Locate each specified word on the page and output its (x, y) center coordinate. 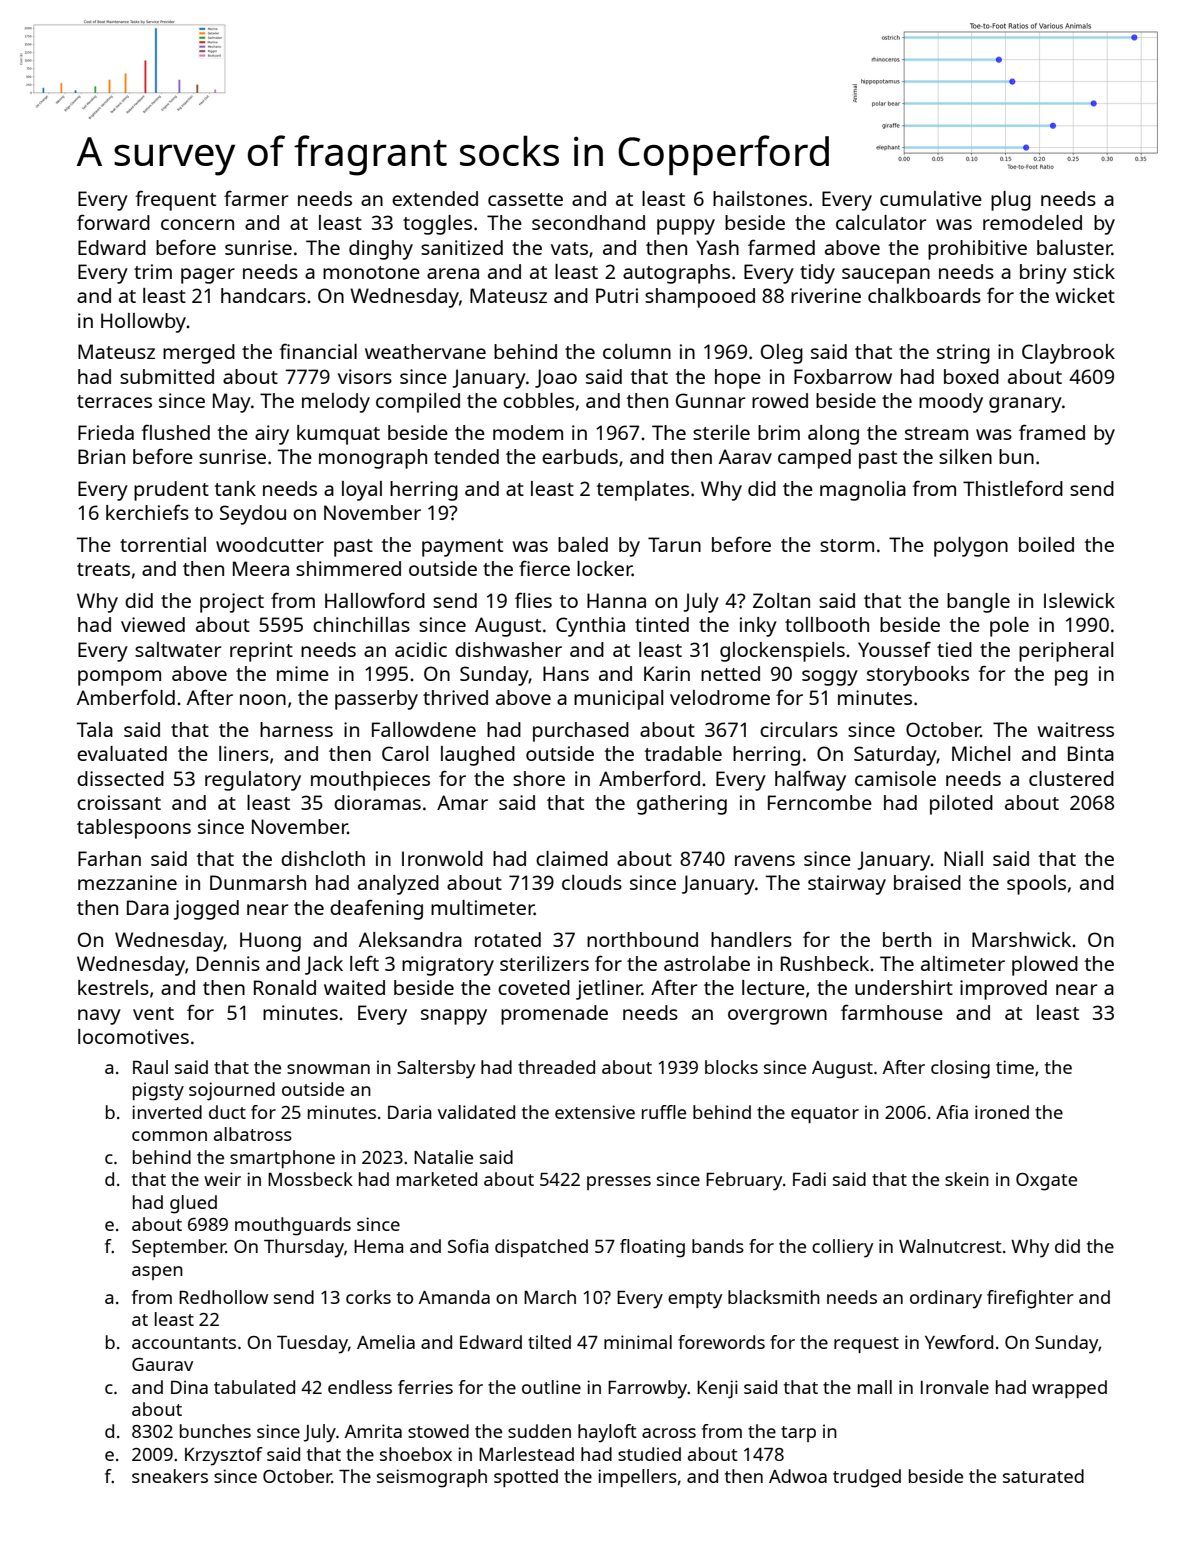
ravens (765, 860)
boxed (971, 376)
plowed (1045, 966)
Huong (270, 942)
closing (960, 1069)
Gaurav (162, 1364)
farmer (256, 198)
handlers (751, 939)
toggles (437, 225)
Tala (95, 729)
